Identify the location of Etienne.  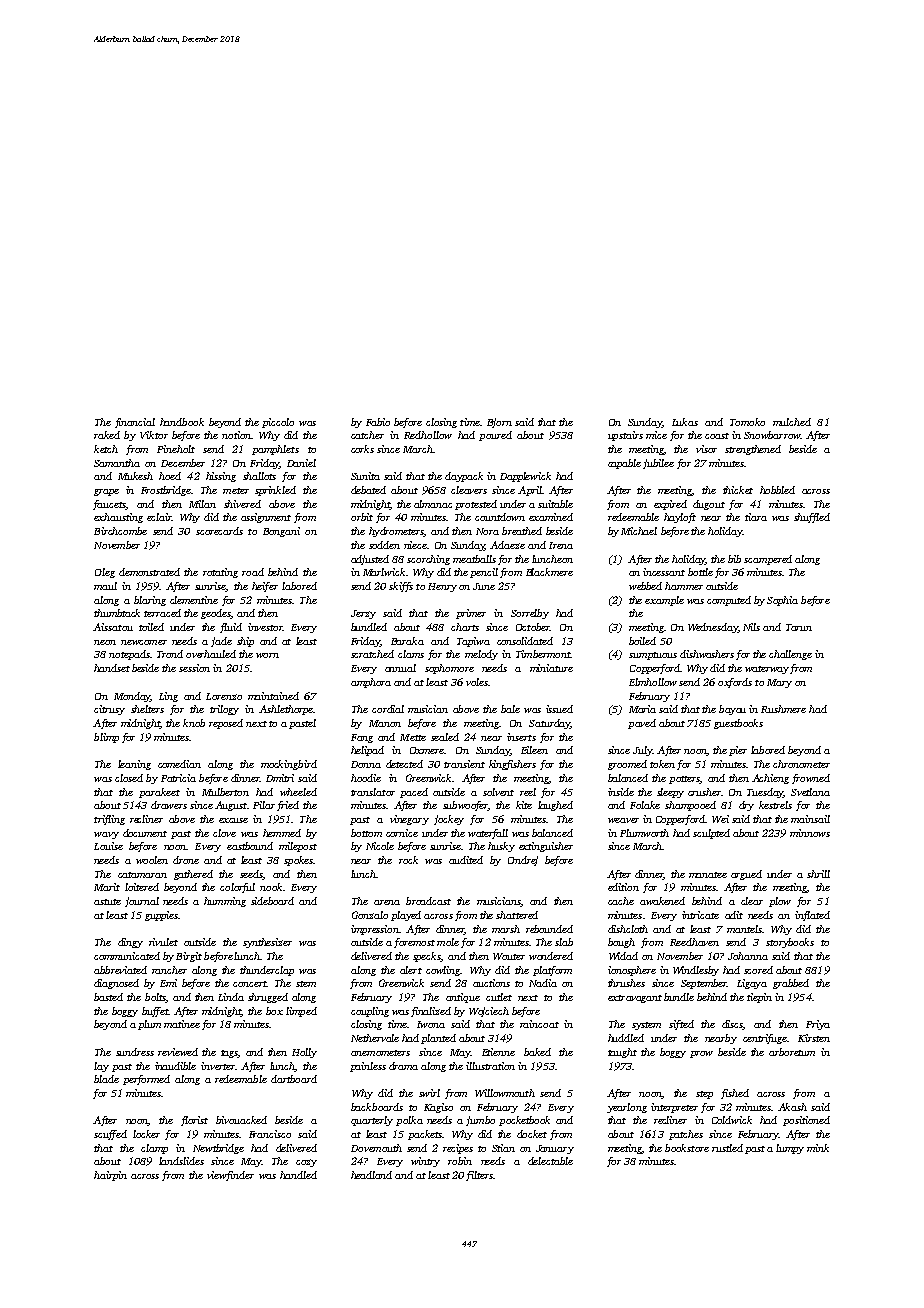
(498, 1052).
